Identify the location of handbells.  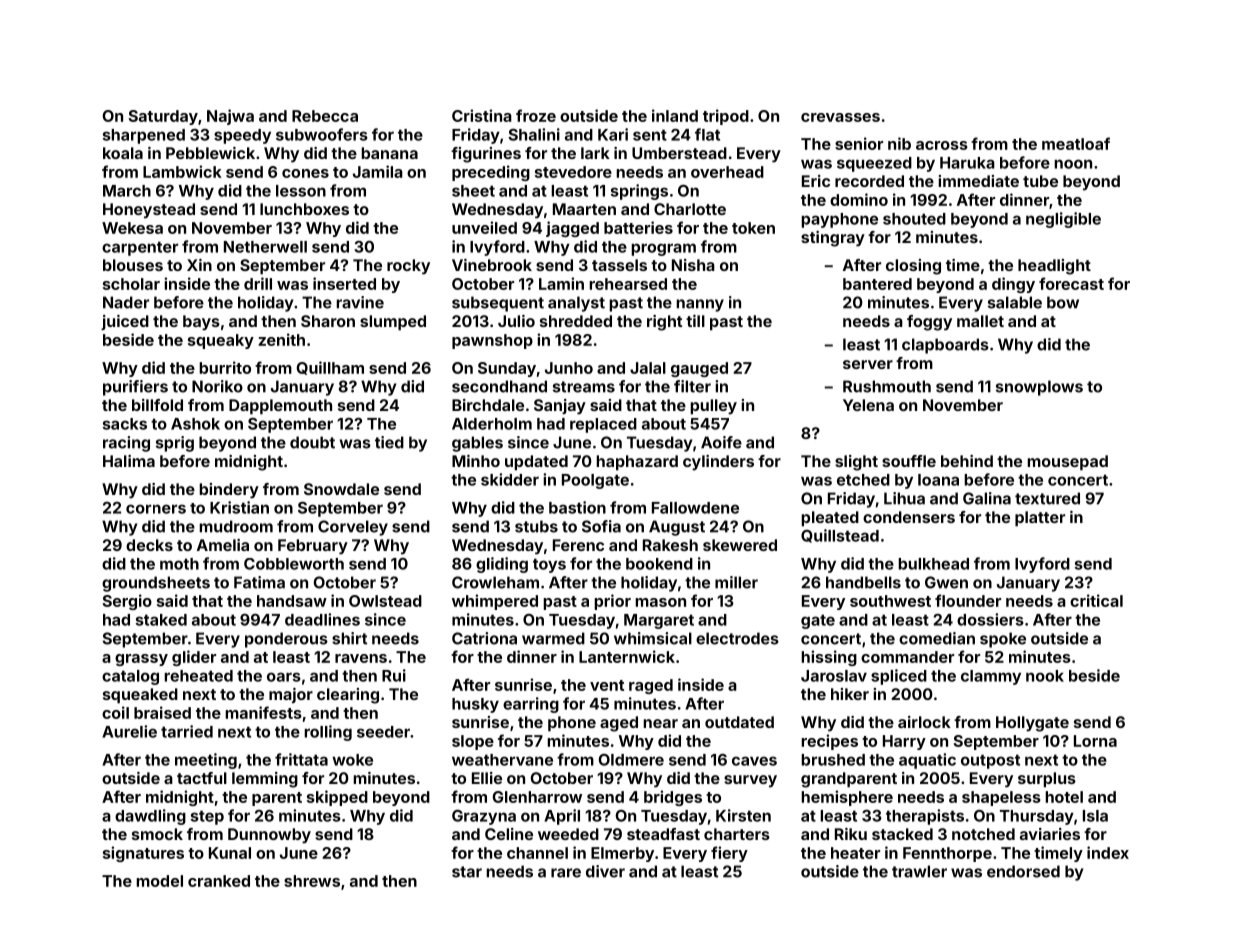
(863, 582).
